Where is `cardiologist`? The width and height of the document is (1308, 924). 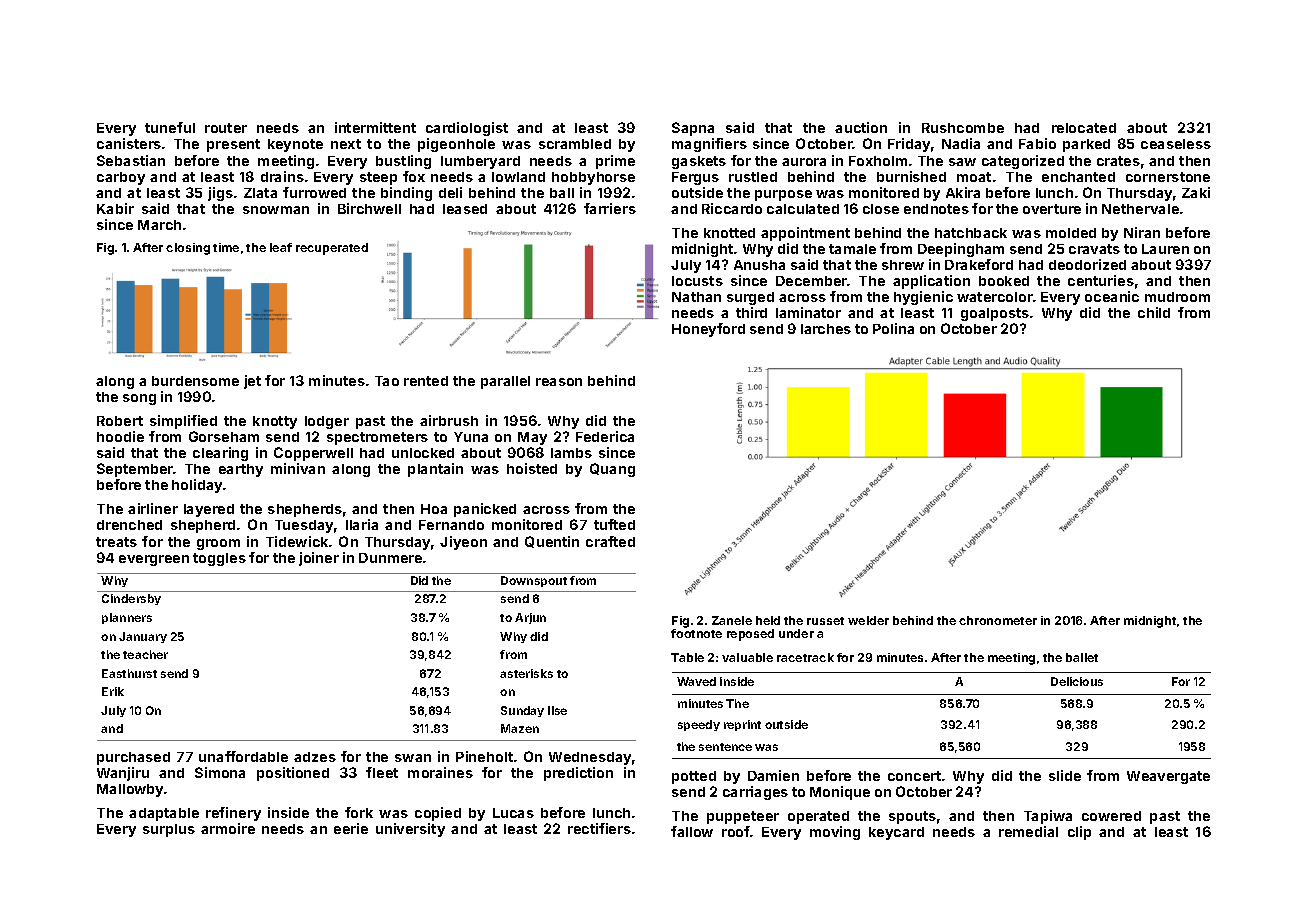 cardiologist is located at coordinates (467, 129).
